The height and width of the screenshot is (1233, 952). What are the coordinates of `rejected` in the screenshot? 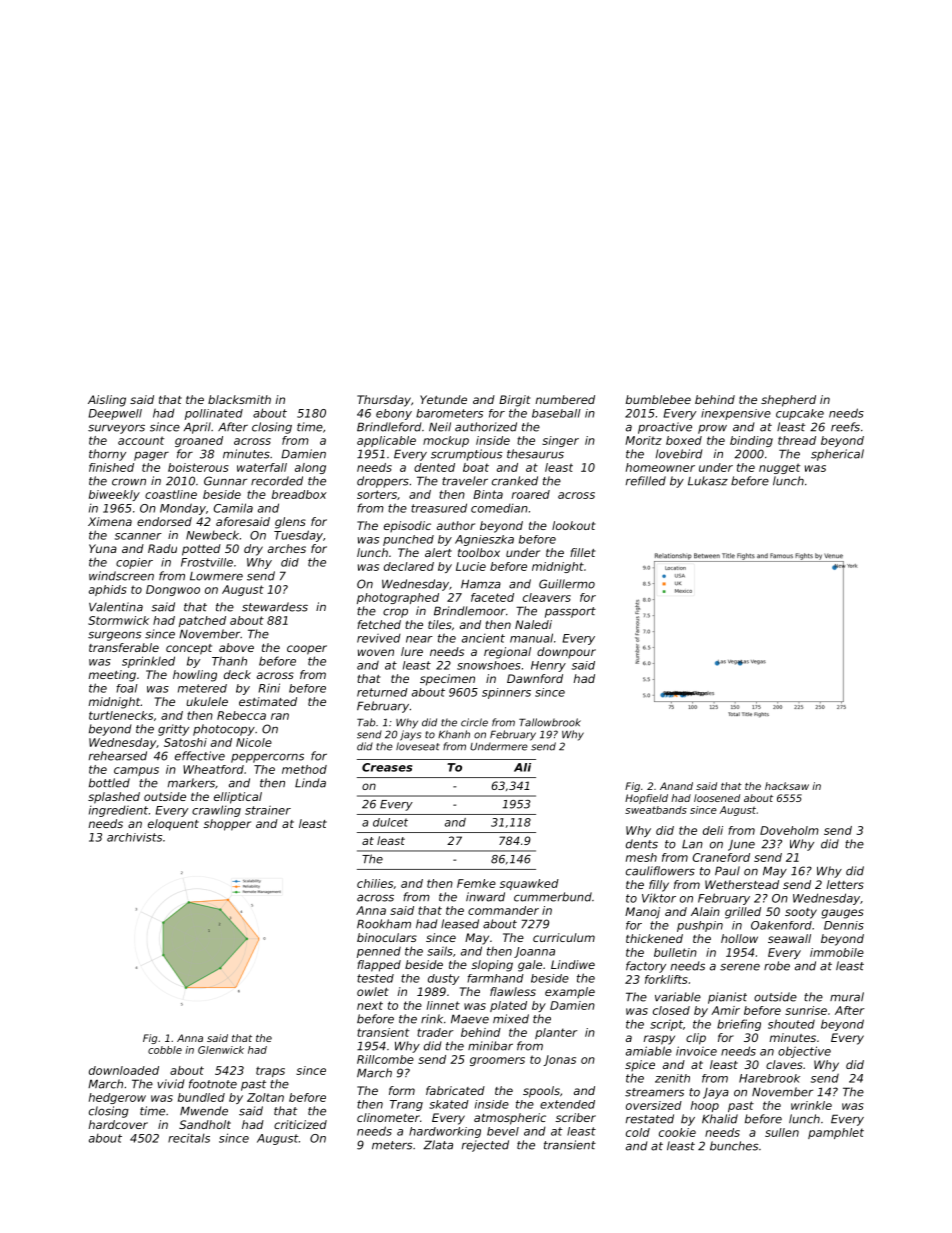 It's located at (485, 1146).
